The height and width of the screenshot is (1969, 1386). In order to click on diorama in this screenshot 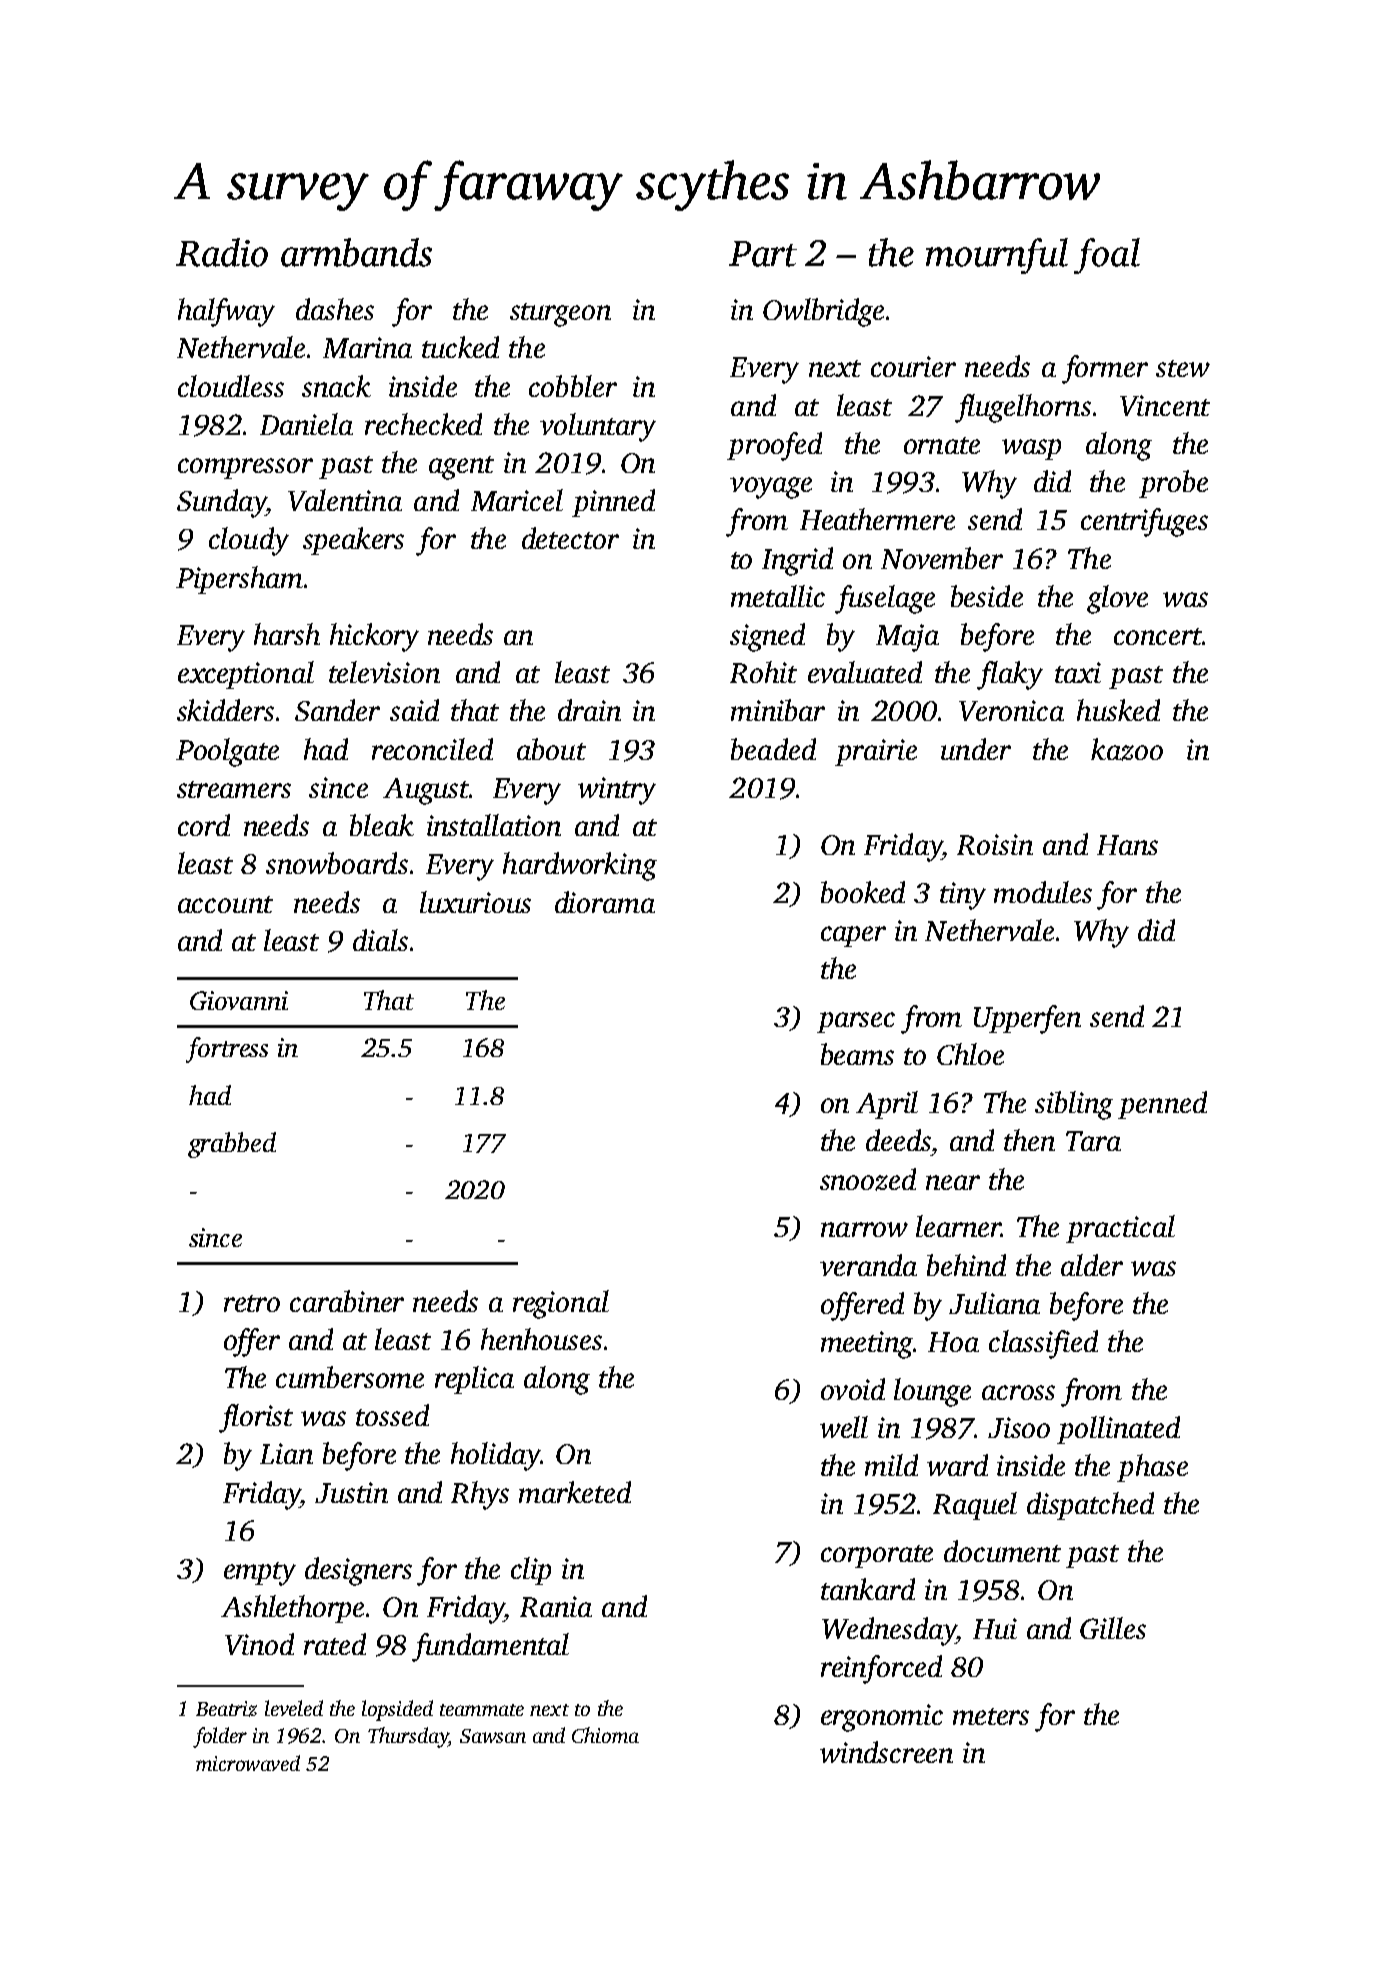, I will do `click(605, 902)`.
